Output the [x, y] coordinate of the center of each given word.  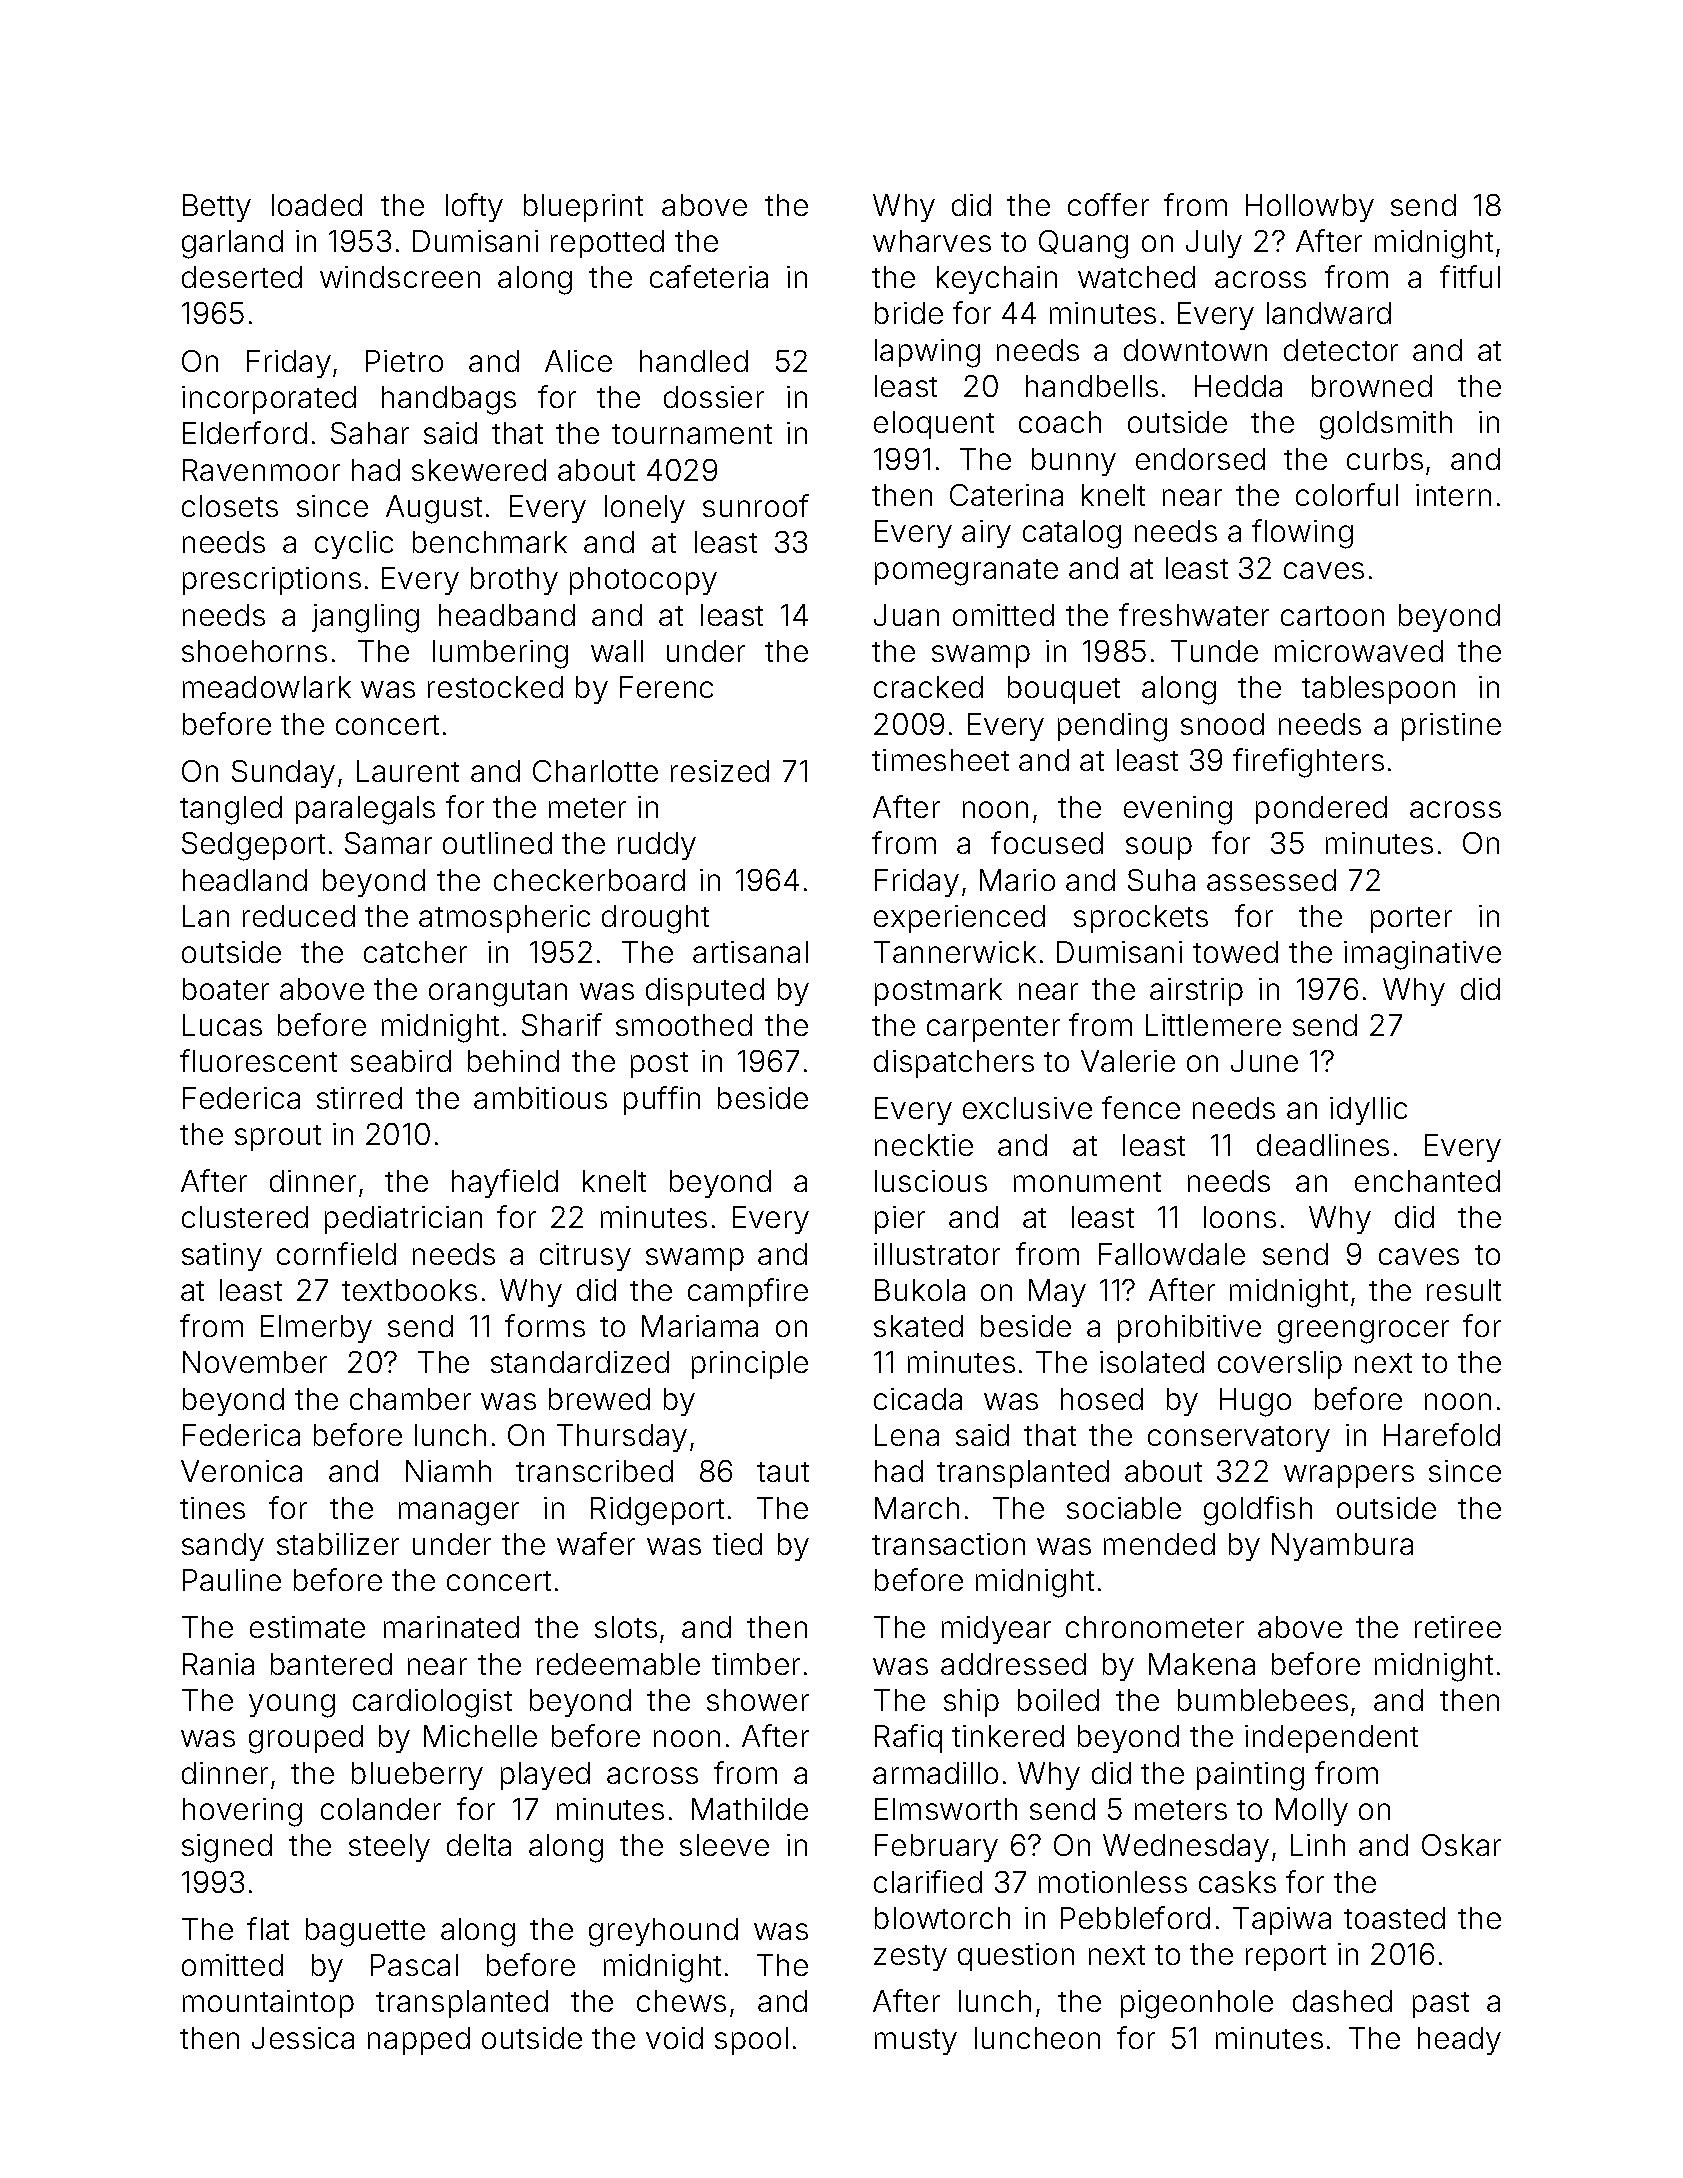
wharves [932, 241]
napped [419, 2041]
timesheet [940, 760]
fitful [1470, 276]
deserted [242, 277]
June [1264, 1061]
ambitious [540, 1098]
